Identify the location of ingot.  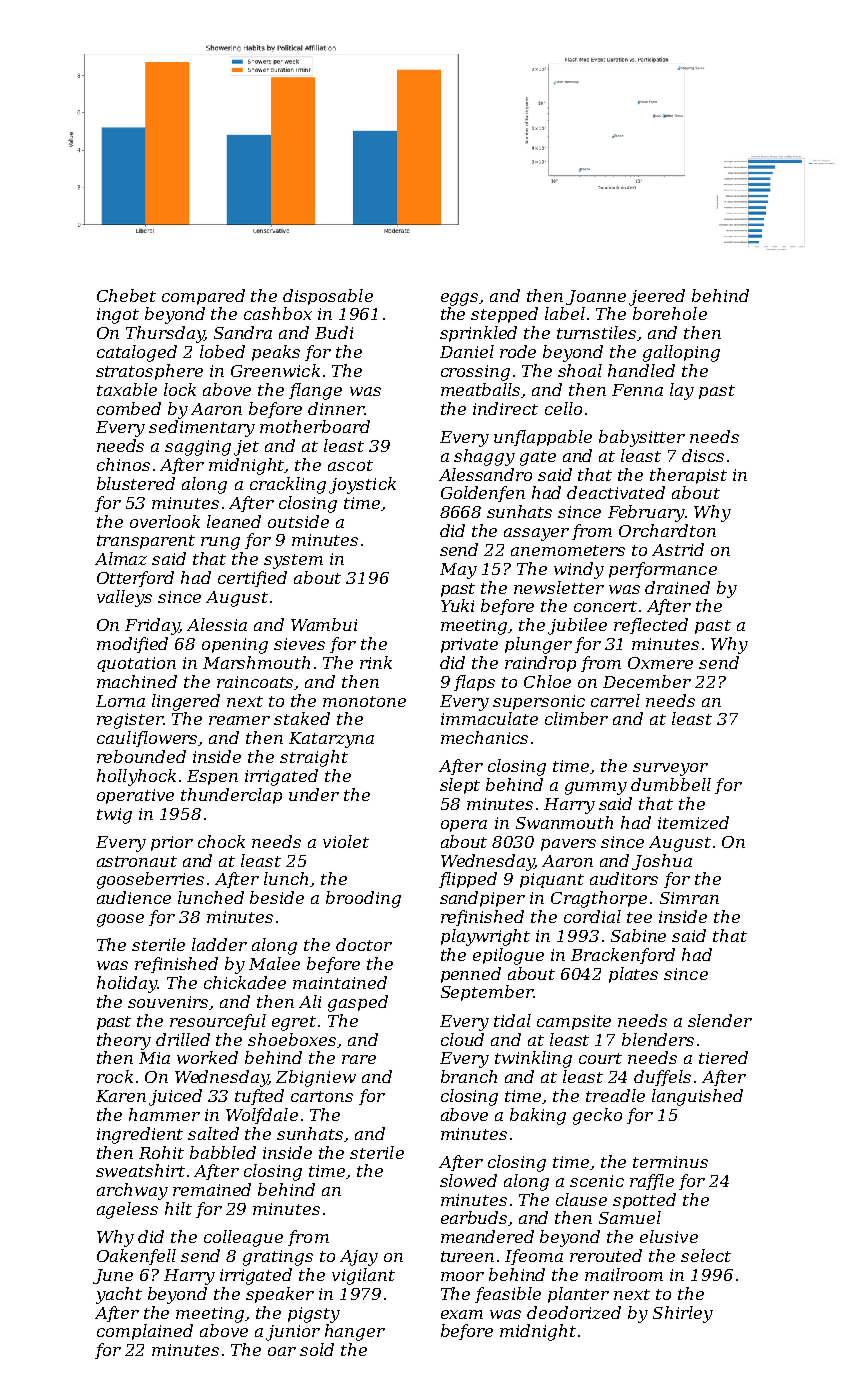
(118, 316).
